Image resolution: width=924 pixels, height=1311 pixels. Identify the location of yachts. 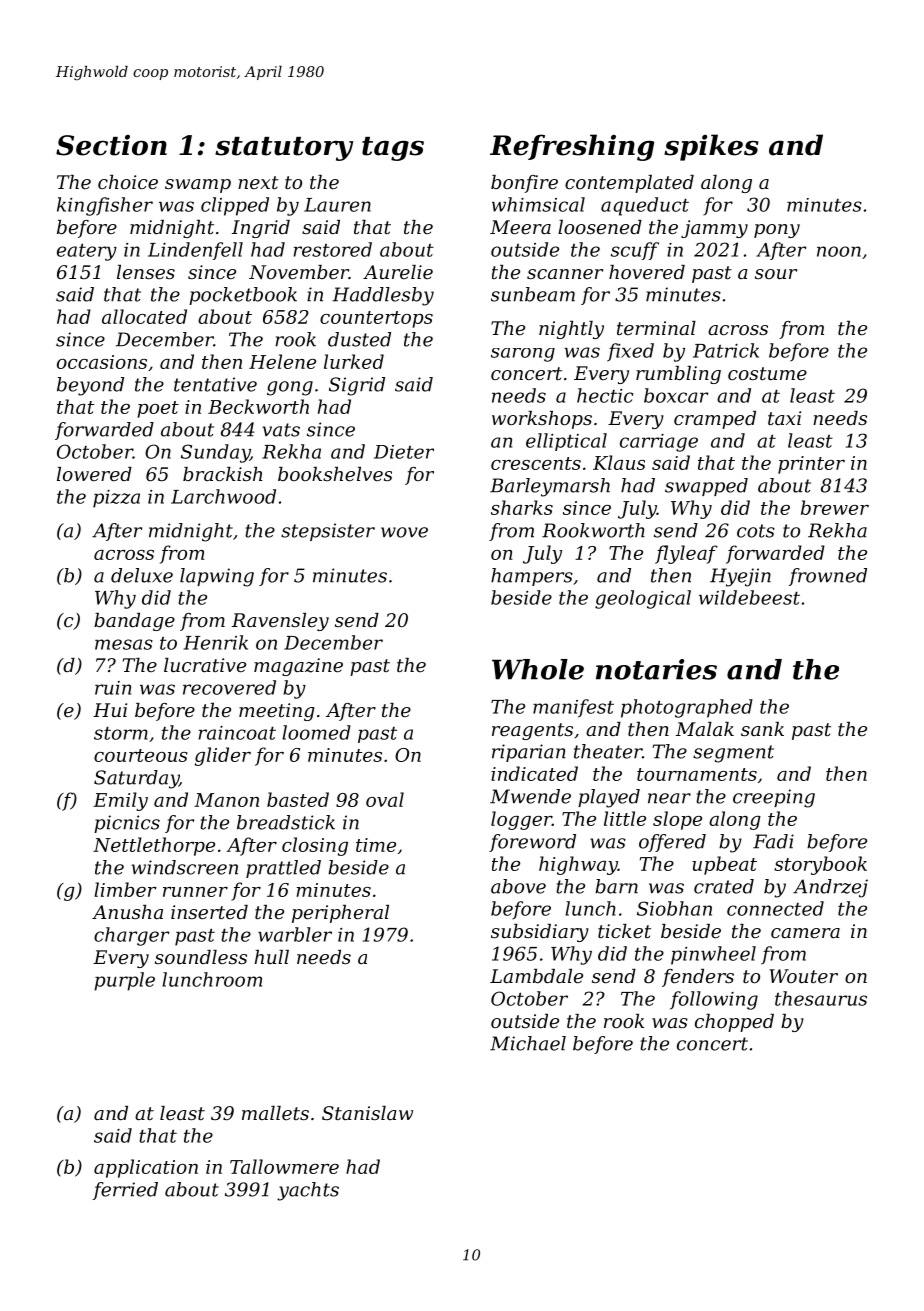
(308, 1191).
